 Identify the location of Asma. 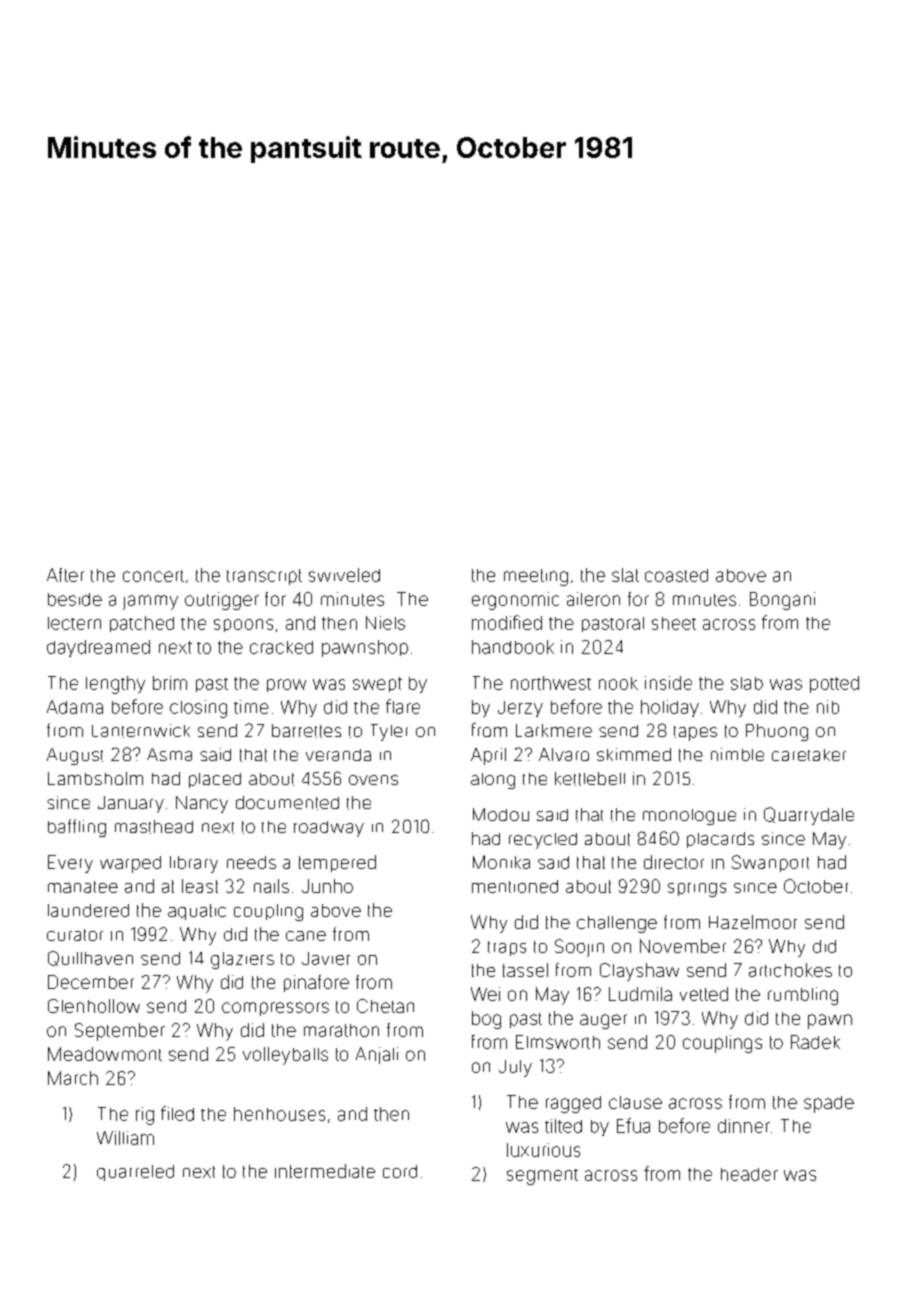
(169, 754).
